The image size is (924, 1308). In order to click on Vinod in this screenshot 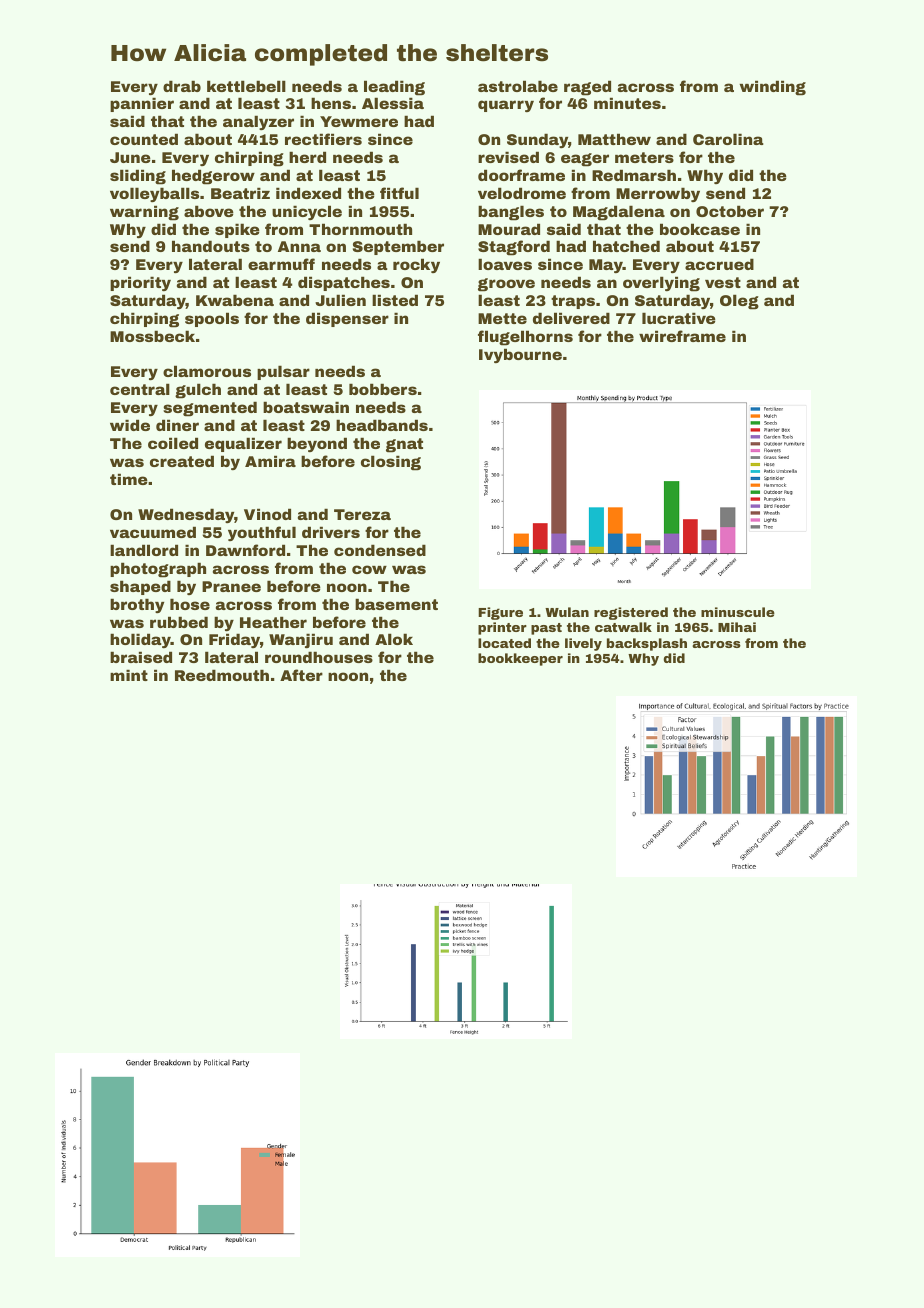, I will do `click(267, 514)`.
